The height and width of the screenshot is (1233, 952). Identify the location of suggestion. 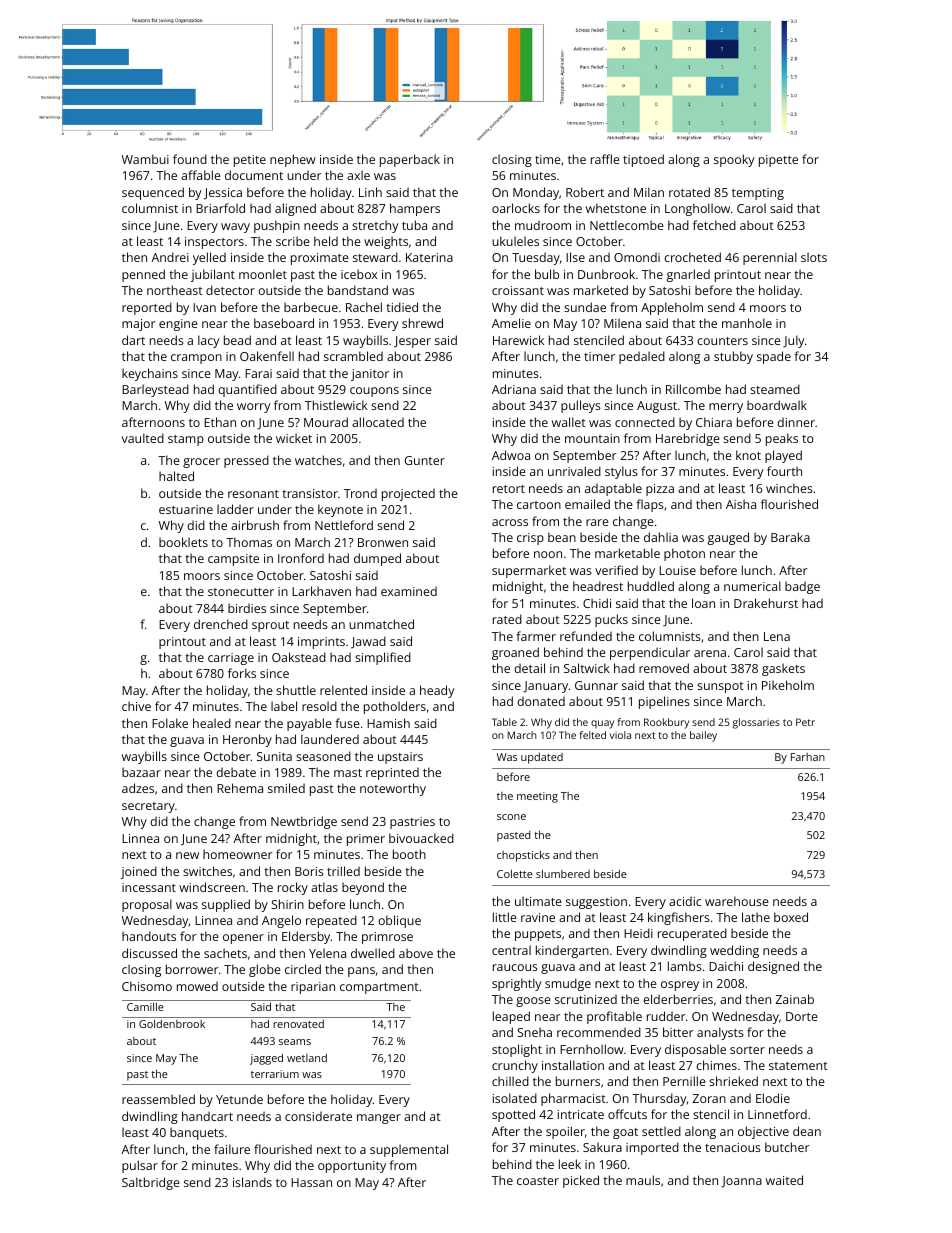
(596, 903).
